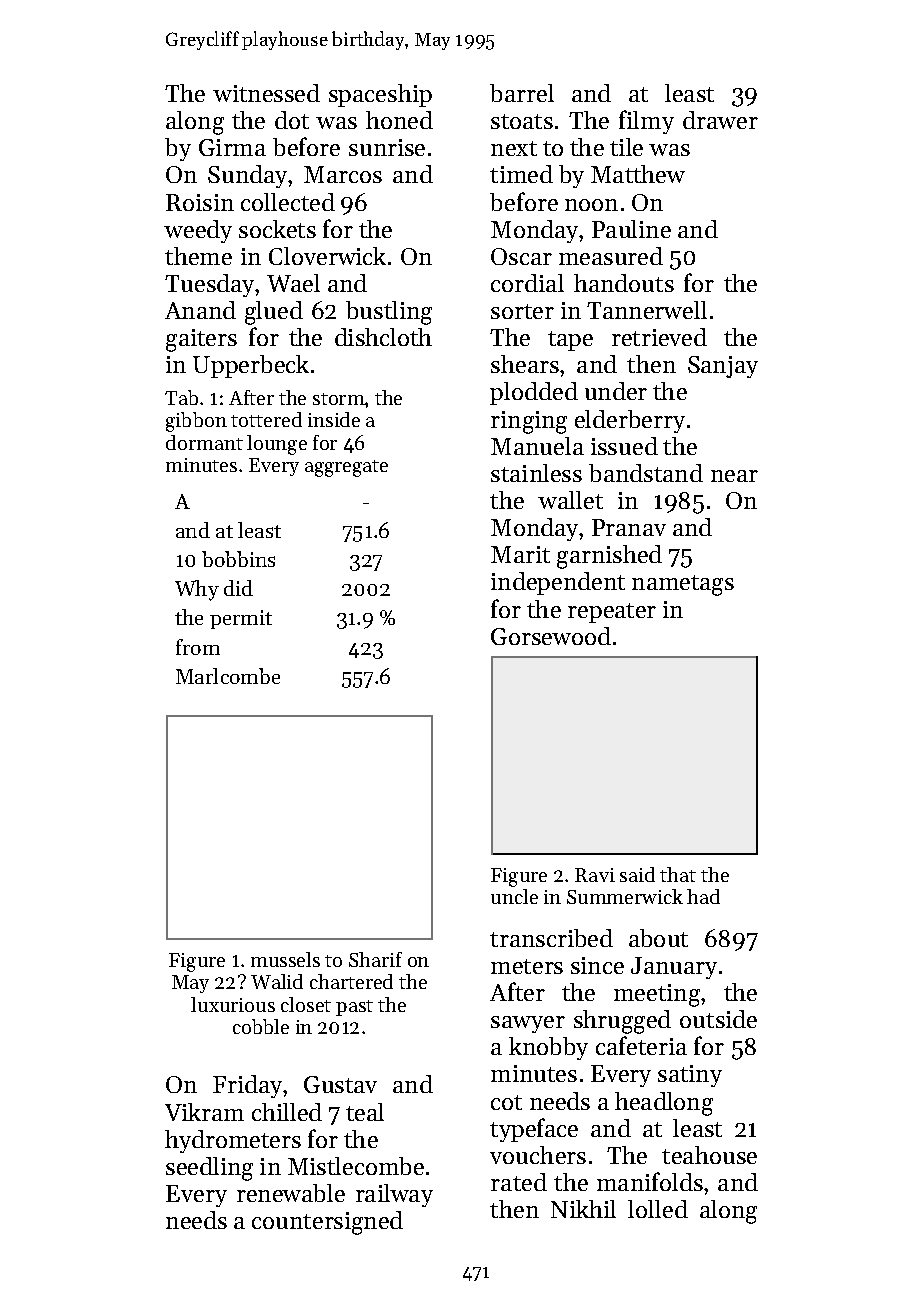  Describe the element at coordinates (522, 93) in the document. I see `barrel` at that location.
